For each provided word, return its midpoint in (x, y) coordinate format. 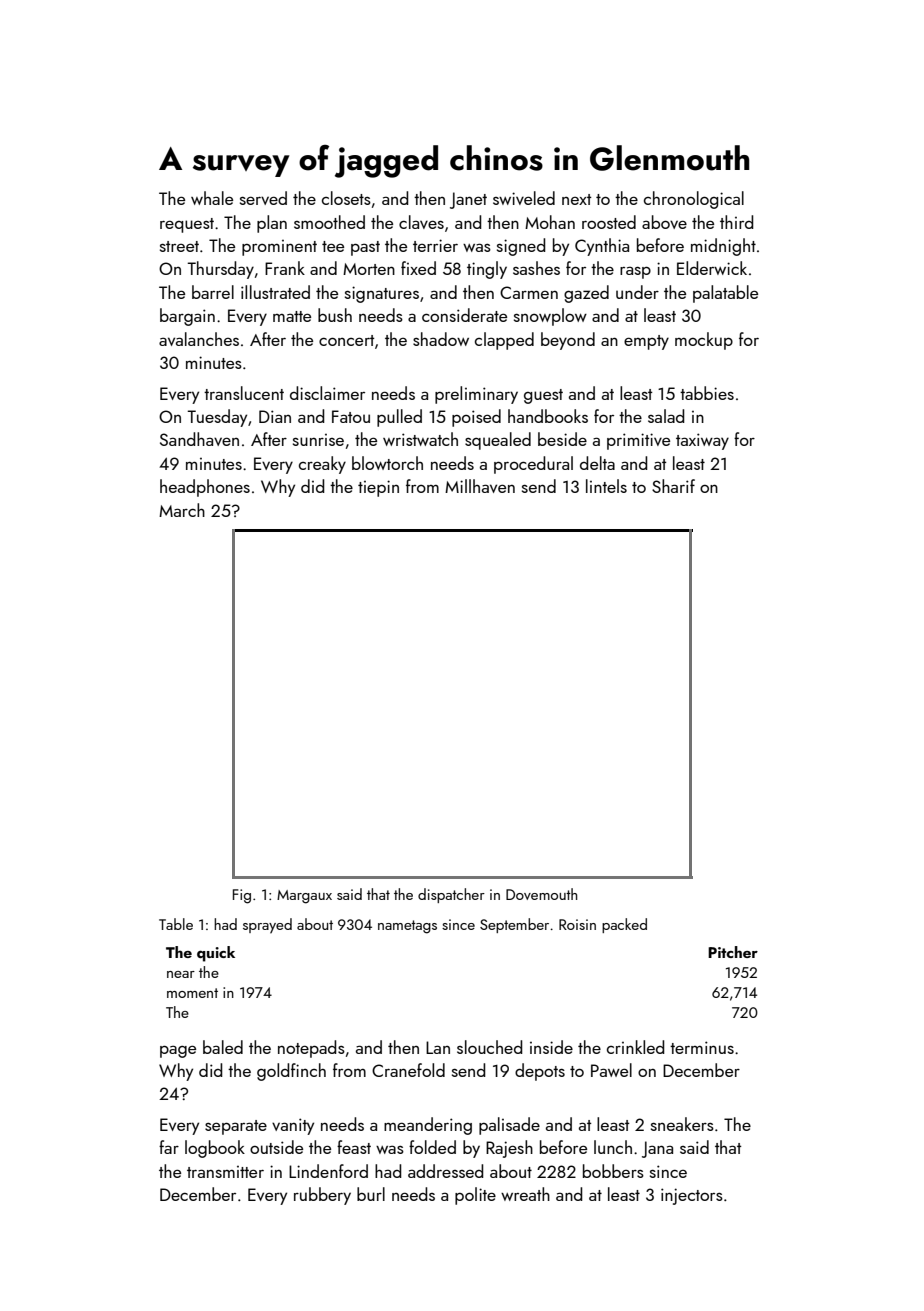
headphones (205, 488)
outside (276, 1147)
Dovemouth (541, 894)
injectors (692, 1196)
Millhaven (480, 486)
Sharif (673, 486)
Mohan (550, 222)
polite (475, 1196)
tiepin (378, 488)
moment (192, 993)
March (182, 510)
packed (624, 925)
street (179, 246)
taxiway (702, 441)
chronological (694, 200)
